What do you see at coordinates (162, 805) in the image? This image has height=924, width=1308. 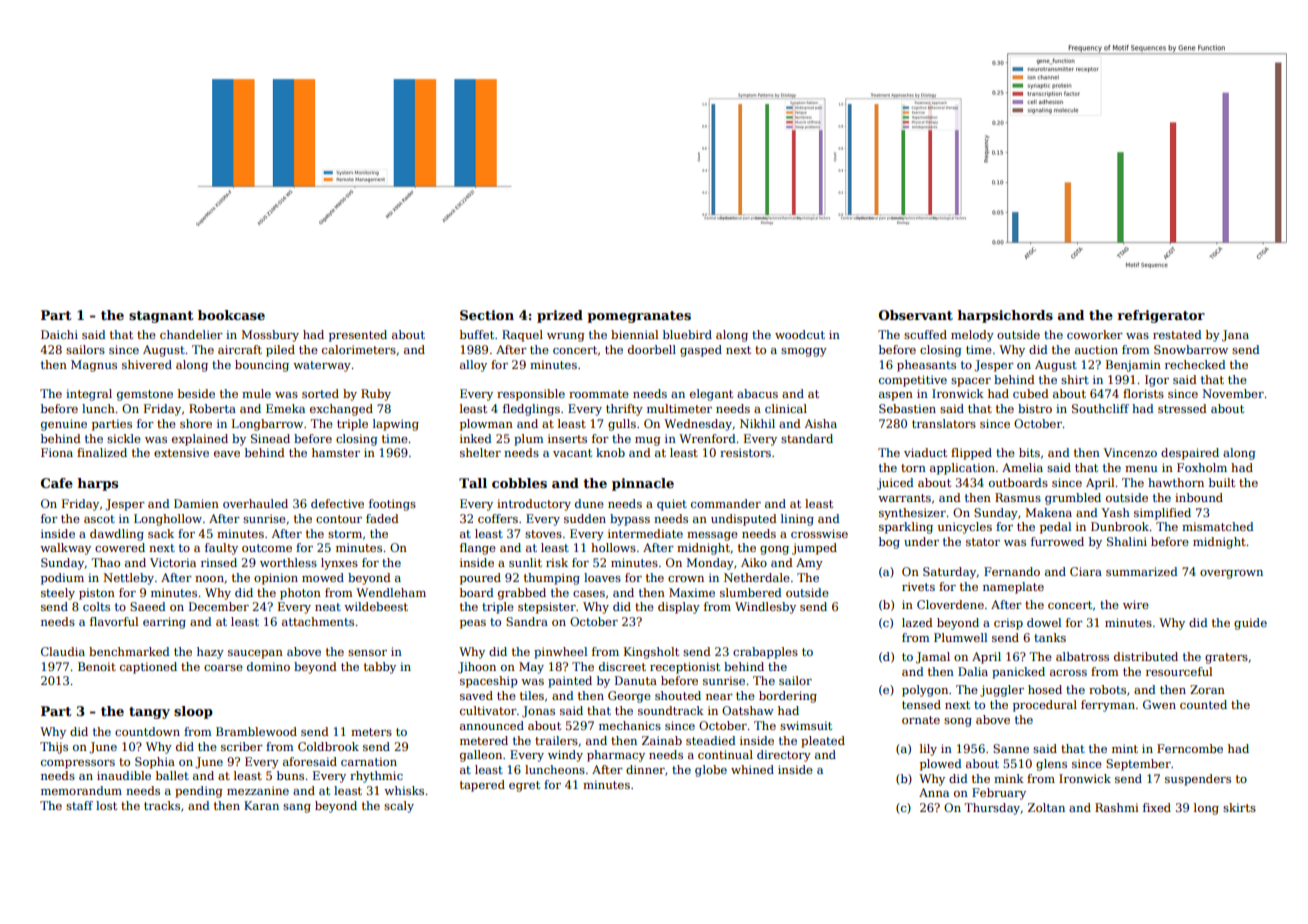 I see `tracks` at bounding box center [162, 805].
